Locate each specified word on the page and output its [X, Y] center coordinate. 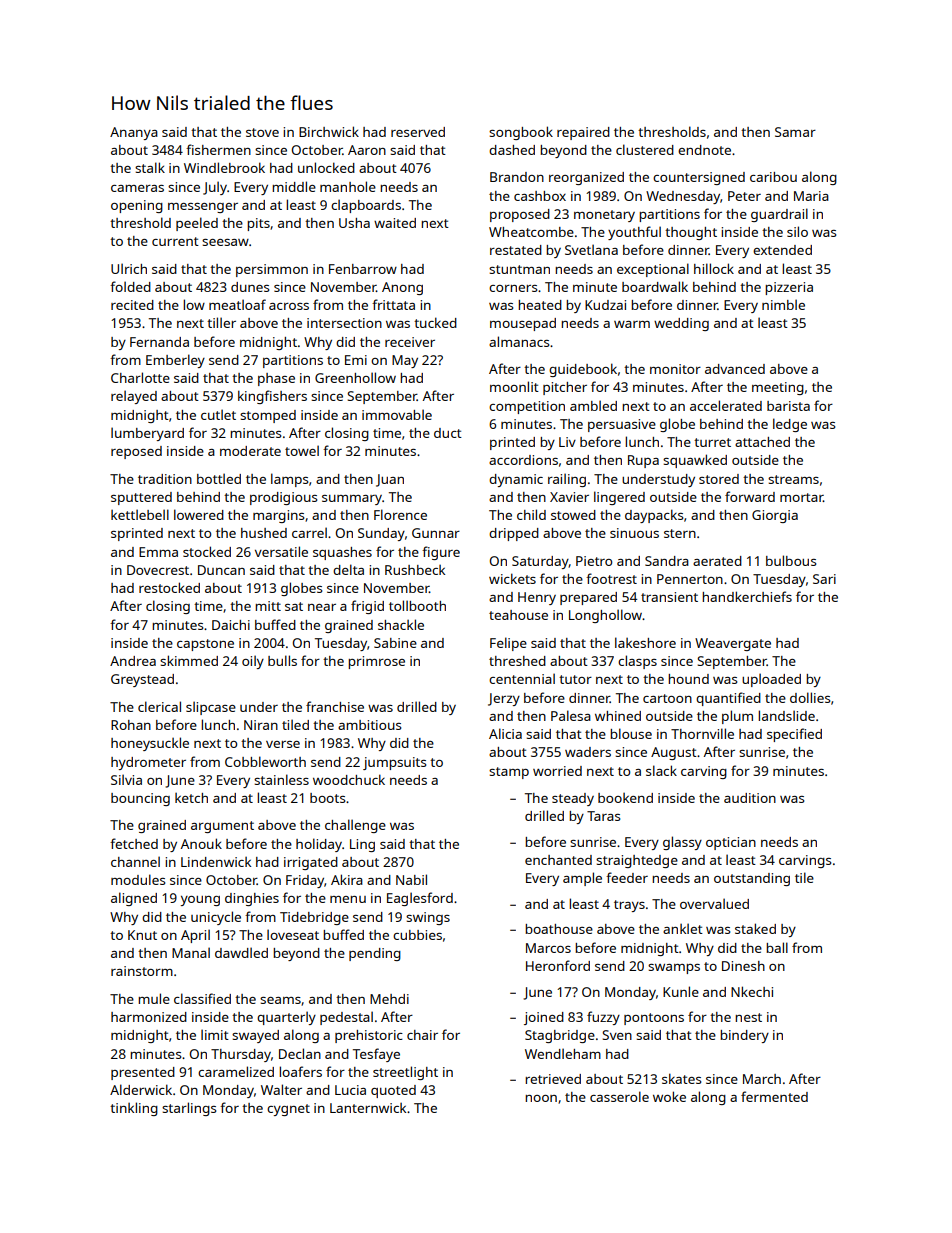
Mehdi [389, 999]
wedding [681, 324]
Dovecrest [158, 570]
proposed [520, 215]
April [195, 936]
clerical [159, 706]
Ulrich [129, 268]
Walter [281, 1089]
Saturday [540, 562]
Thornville [702, 733]
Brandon [517, 177]
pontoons [654, 1019]
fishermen [218, 149]
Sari [824, 579]
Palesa [571, 715]
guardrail [779, 215]
